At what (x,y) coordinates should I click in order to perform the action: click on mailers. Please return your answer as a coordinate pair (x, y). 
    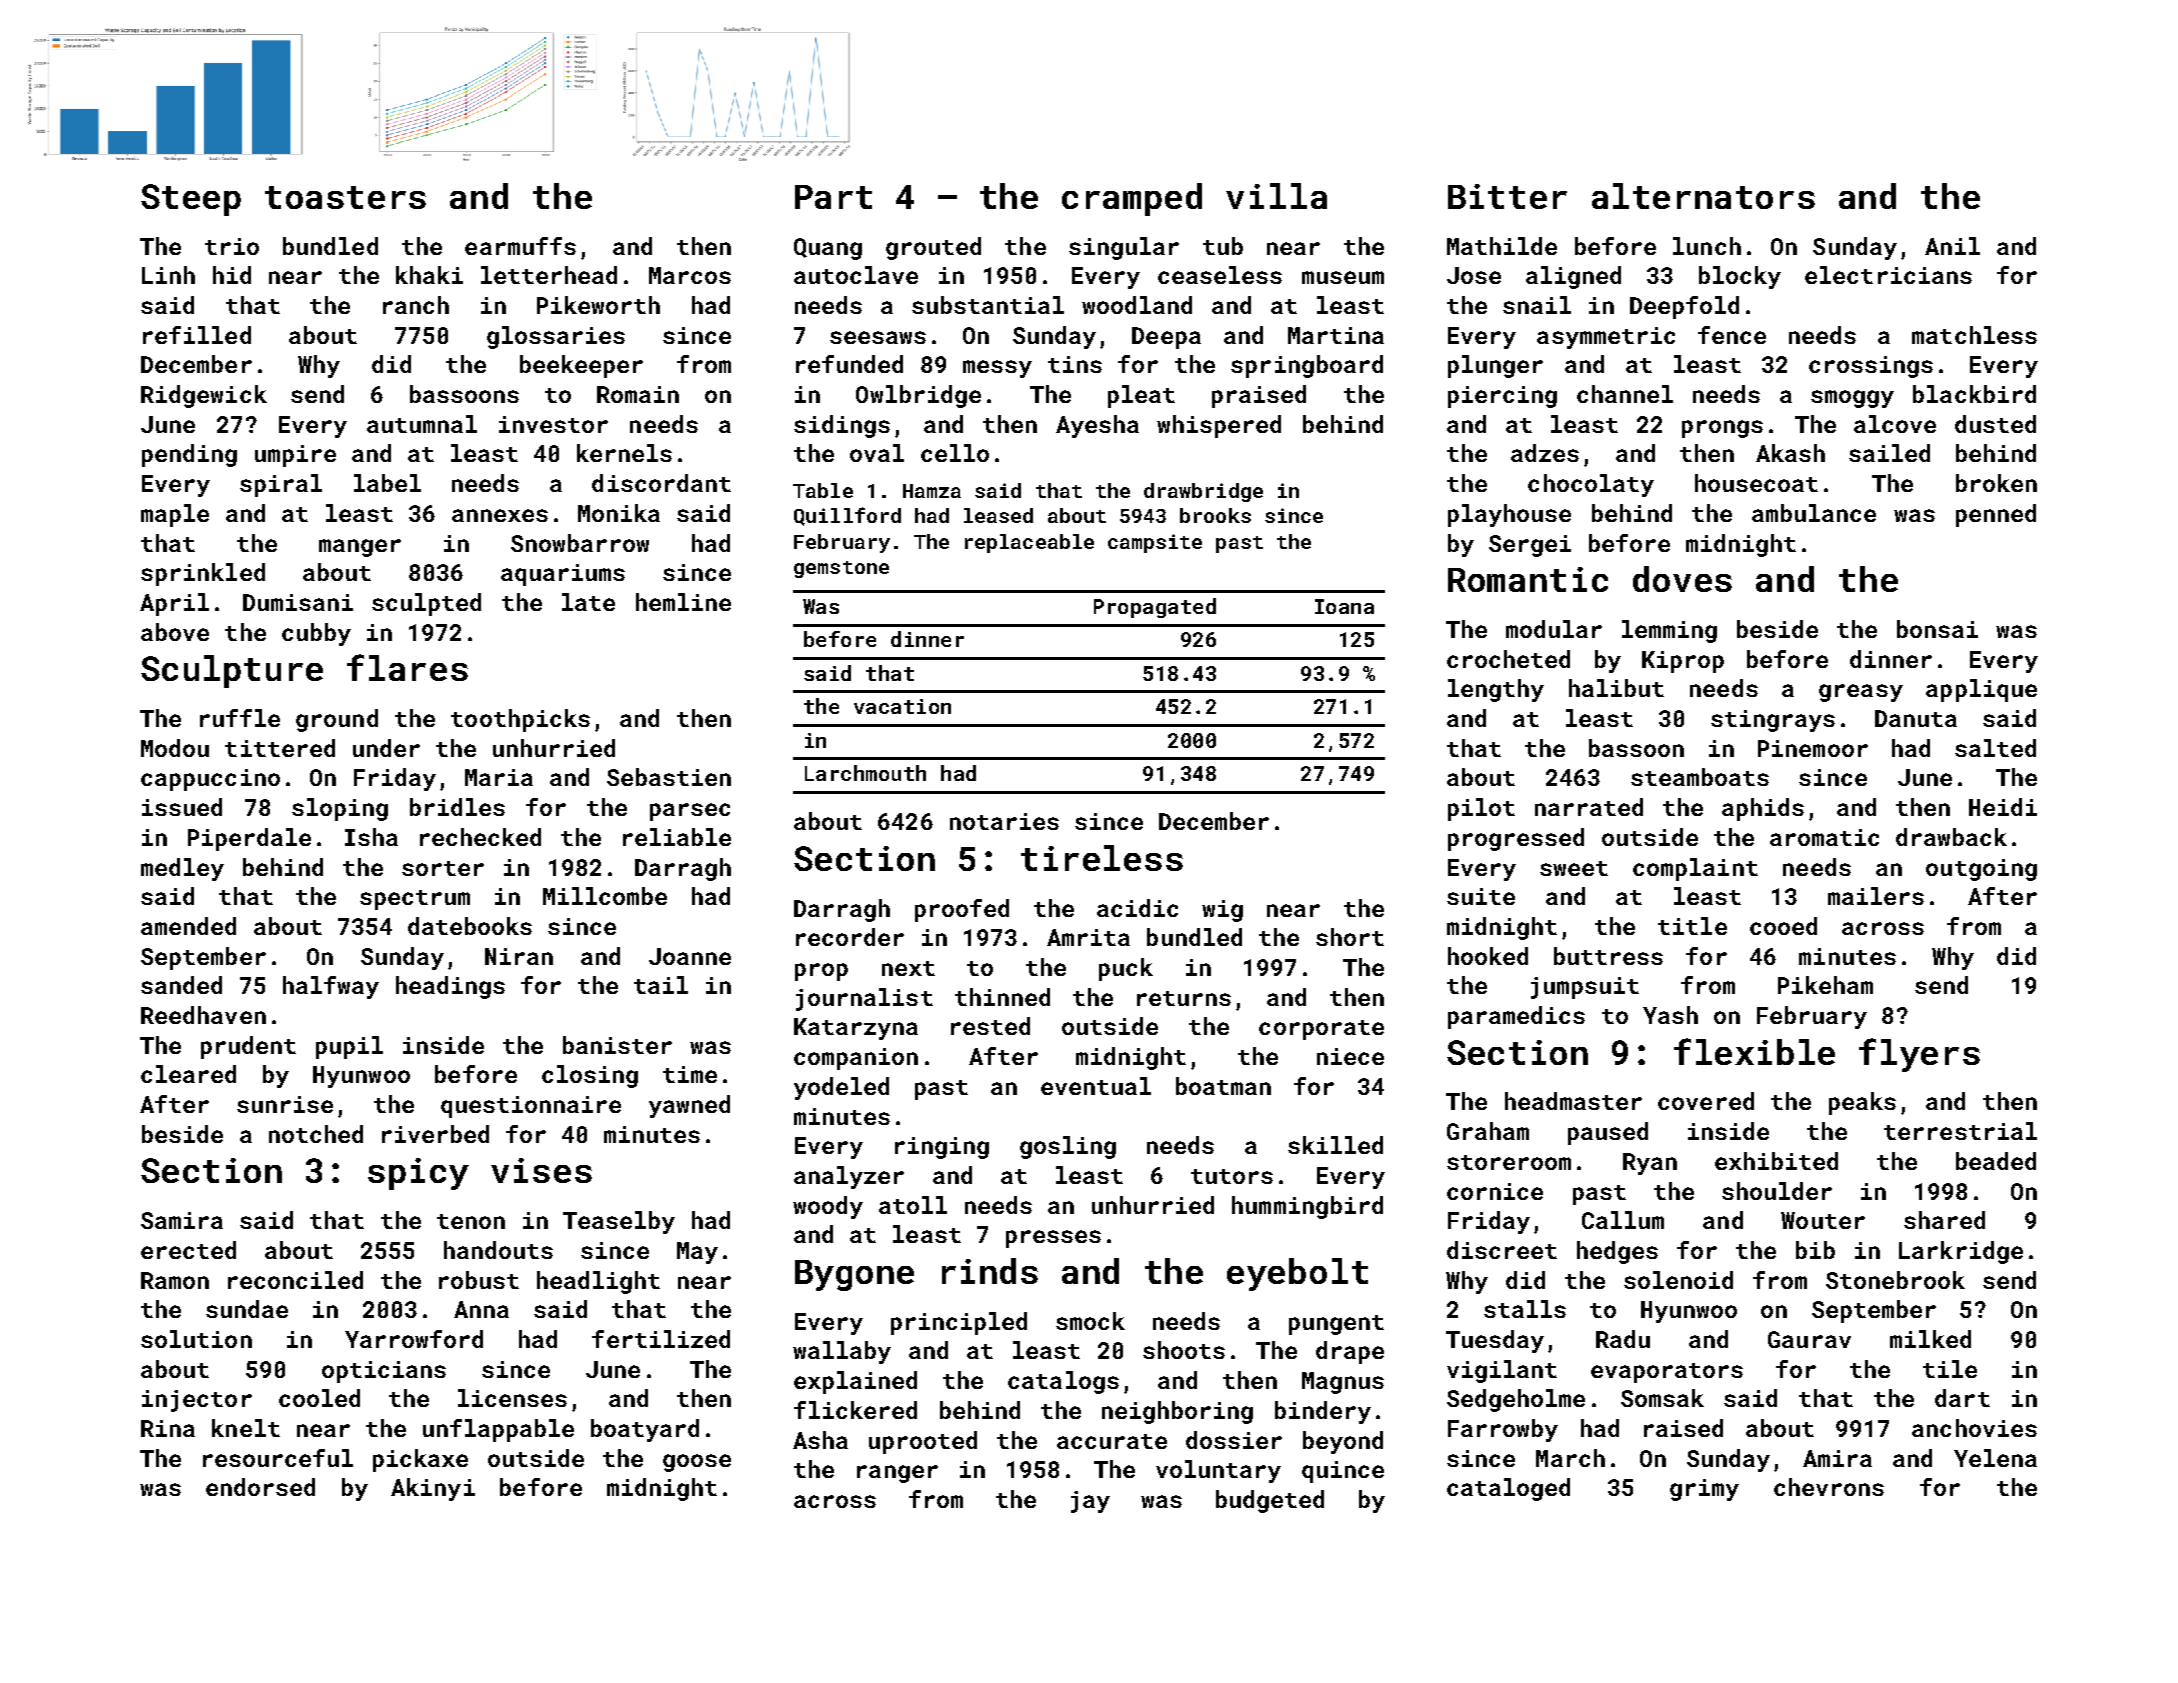
    Looking at the image, I should click on (1876, 896).
